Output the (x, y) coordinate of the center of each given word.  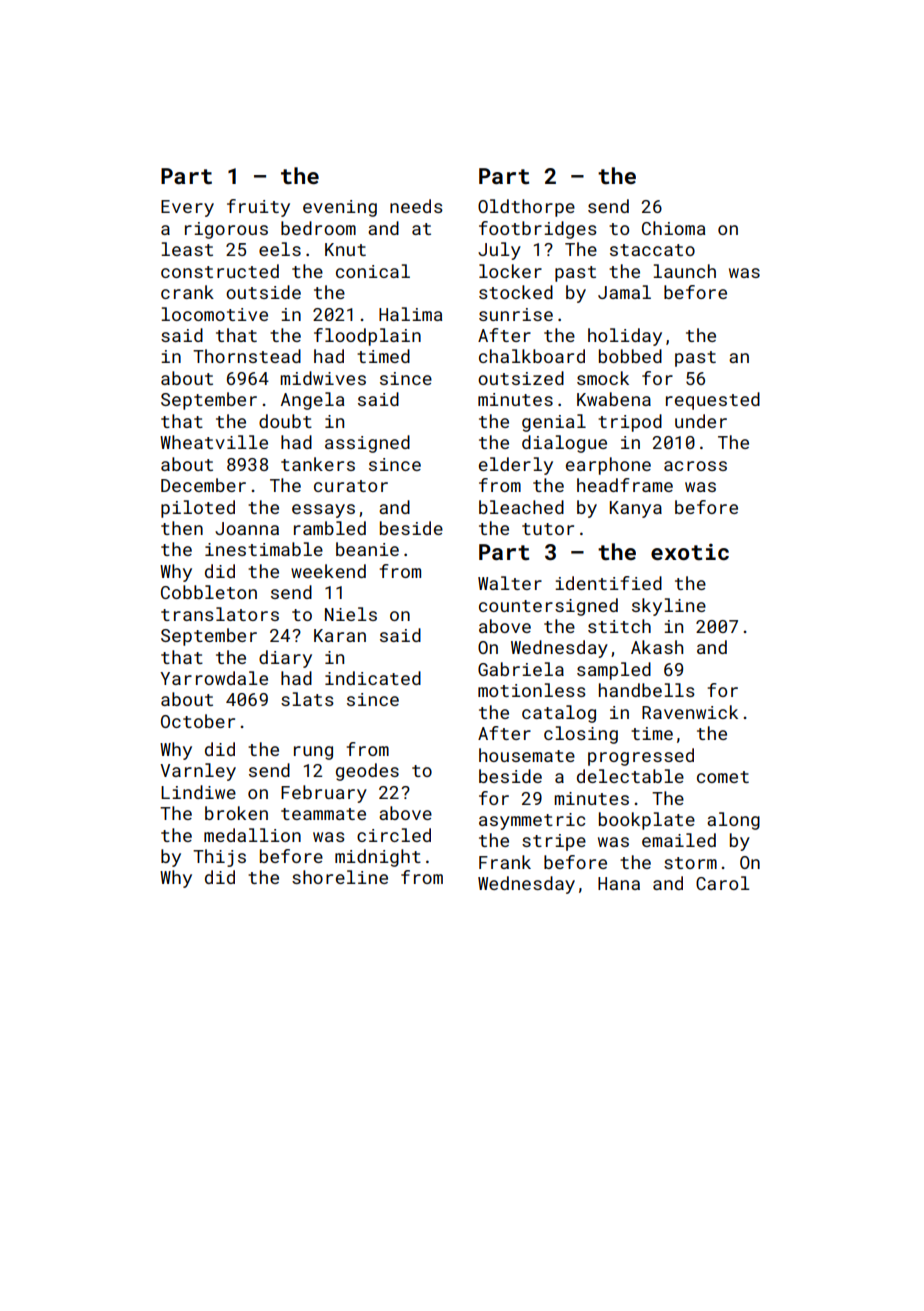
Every (187, 208)
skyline (669, 607)
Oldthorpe (526, 208)
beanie (367, 549)
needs (416, 206)
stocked (516, 292)
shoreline (340, 877)
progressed (641, 757)
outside (263, 292)
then (182, 528)
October (198, 721)
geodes (367, 772)
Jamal (624, 292)
